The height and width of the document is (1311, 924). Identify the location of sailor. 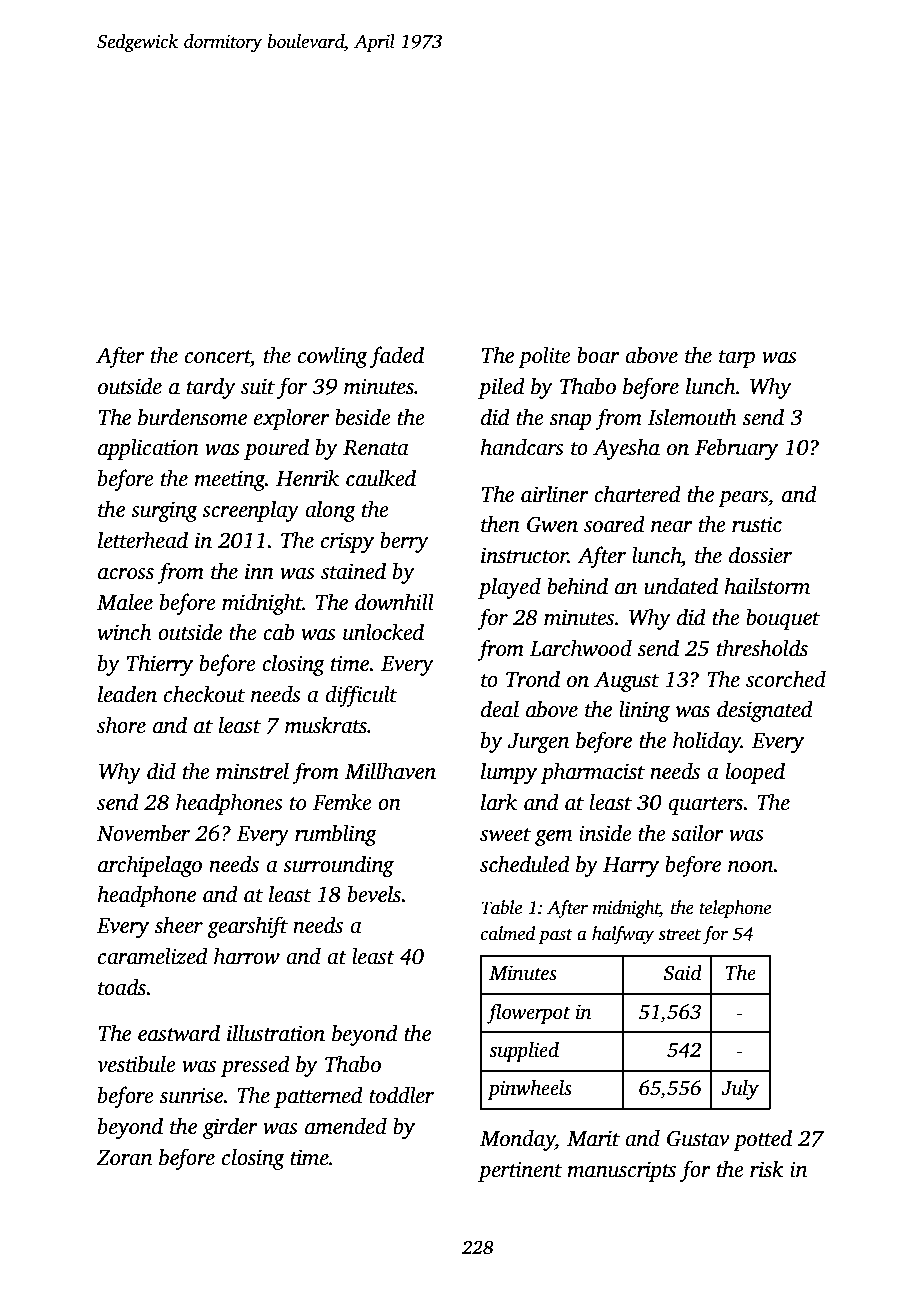
(698, 833).
